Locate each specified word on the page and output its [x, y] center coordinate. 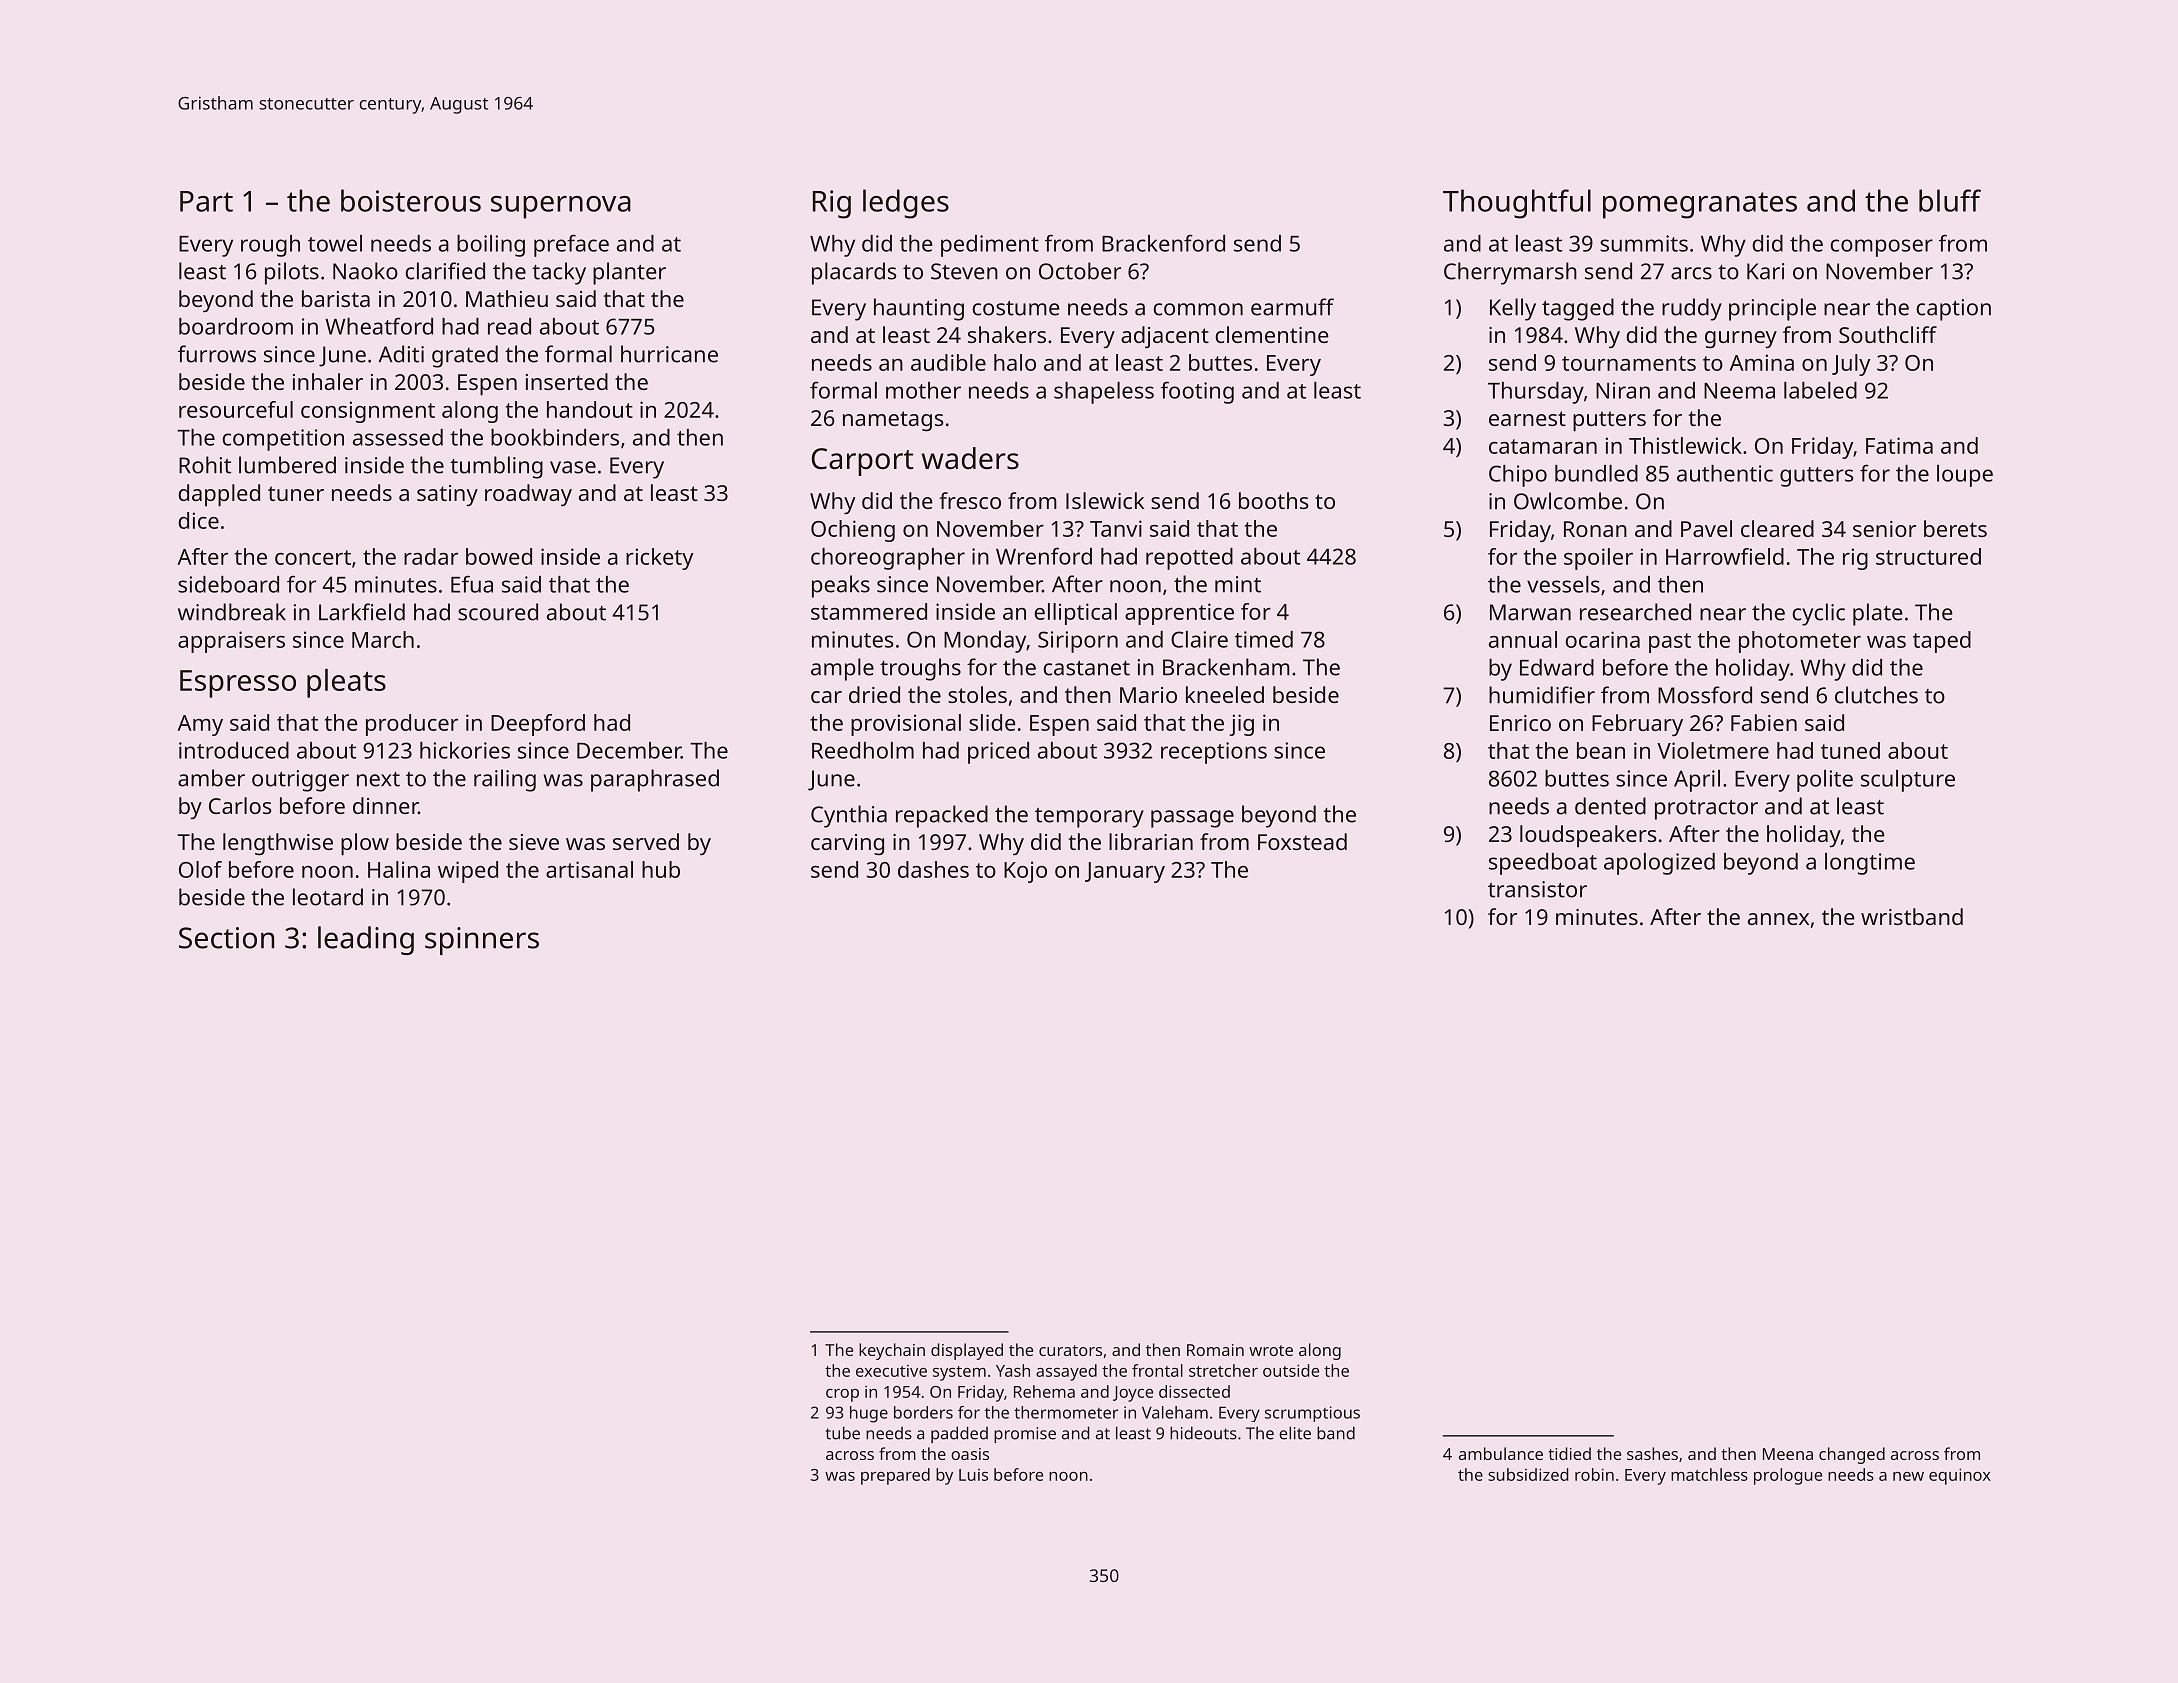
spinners [482, 941]
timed [1264, 639]
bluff [1950, 200]
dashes [933, 869]
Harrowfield [1725, 556]
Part [206, 201]
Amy [200, 725]
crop [842, 1395]
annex [1778, 919]
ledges [906, 204]
